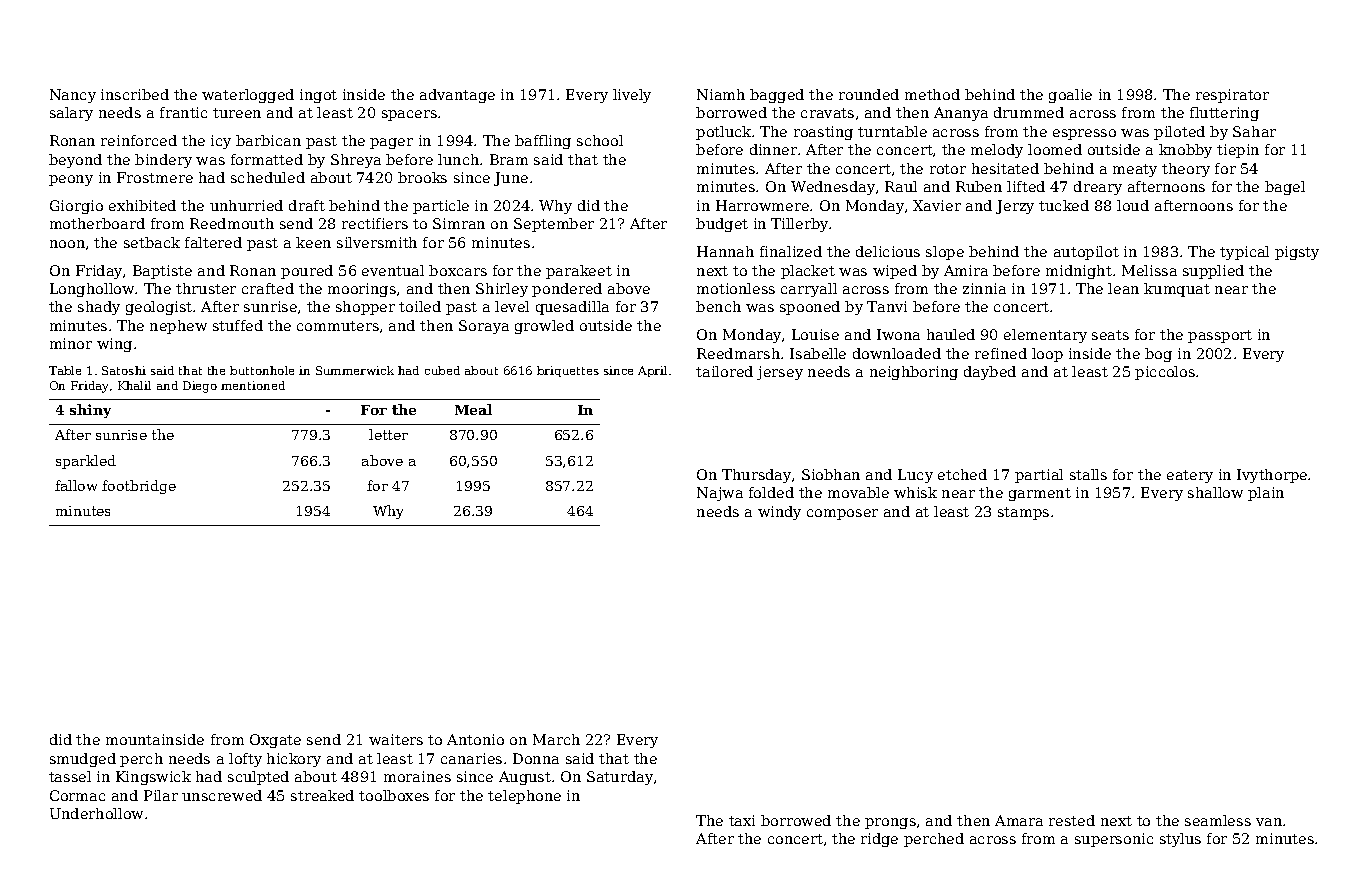 This screenshot has height=887, width=1372. I want to click on Underhollow, so click(96, 813).
